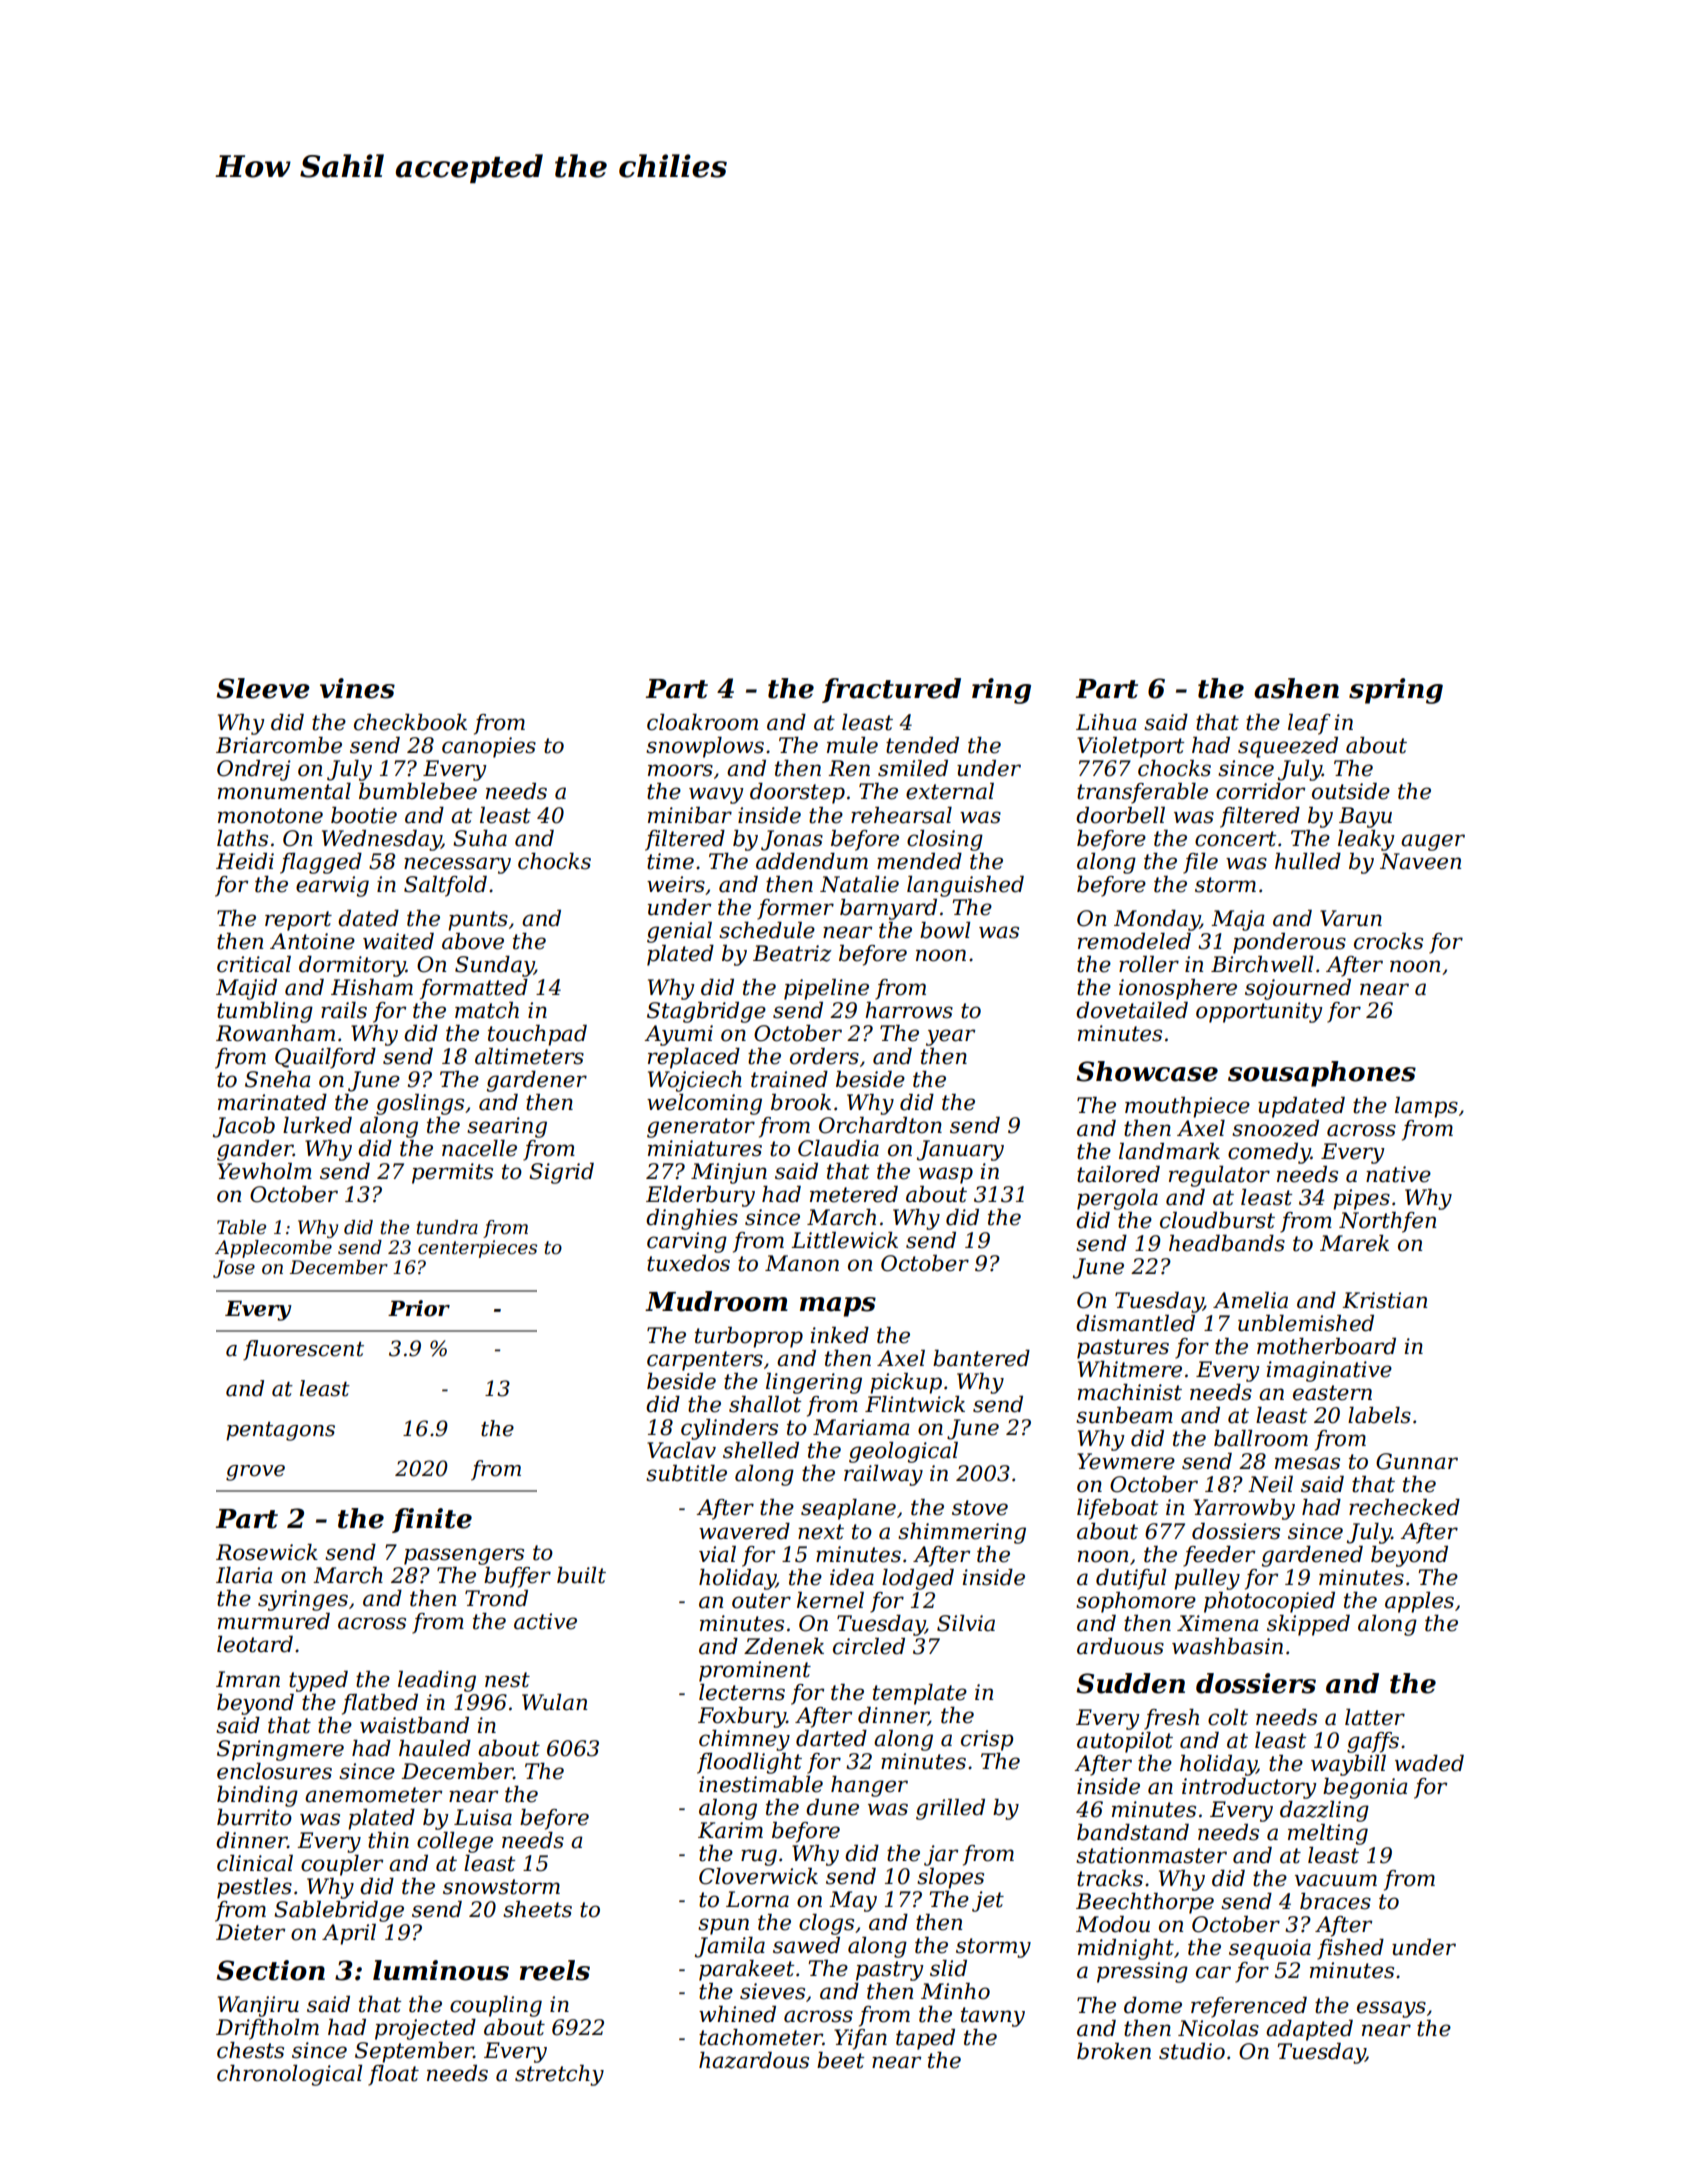 The width and height of the screenshot is (1683, 2178). I want to click on squeezed, so click(1288, 747).
